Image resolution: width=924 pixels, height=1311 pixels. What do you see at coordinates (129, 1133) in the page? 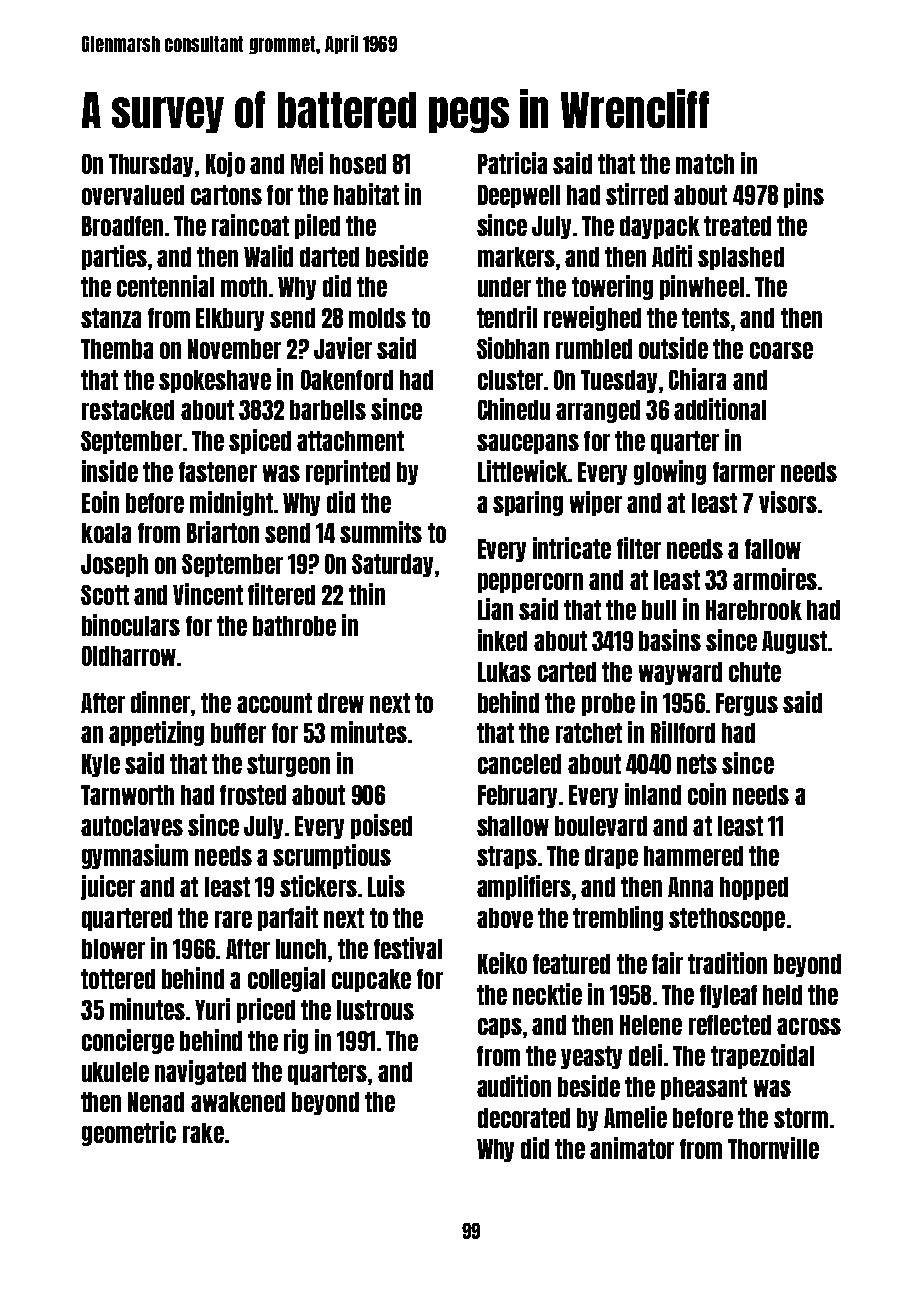
I see `geometric` at bounding box center [129, 1133].
